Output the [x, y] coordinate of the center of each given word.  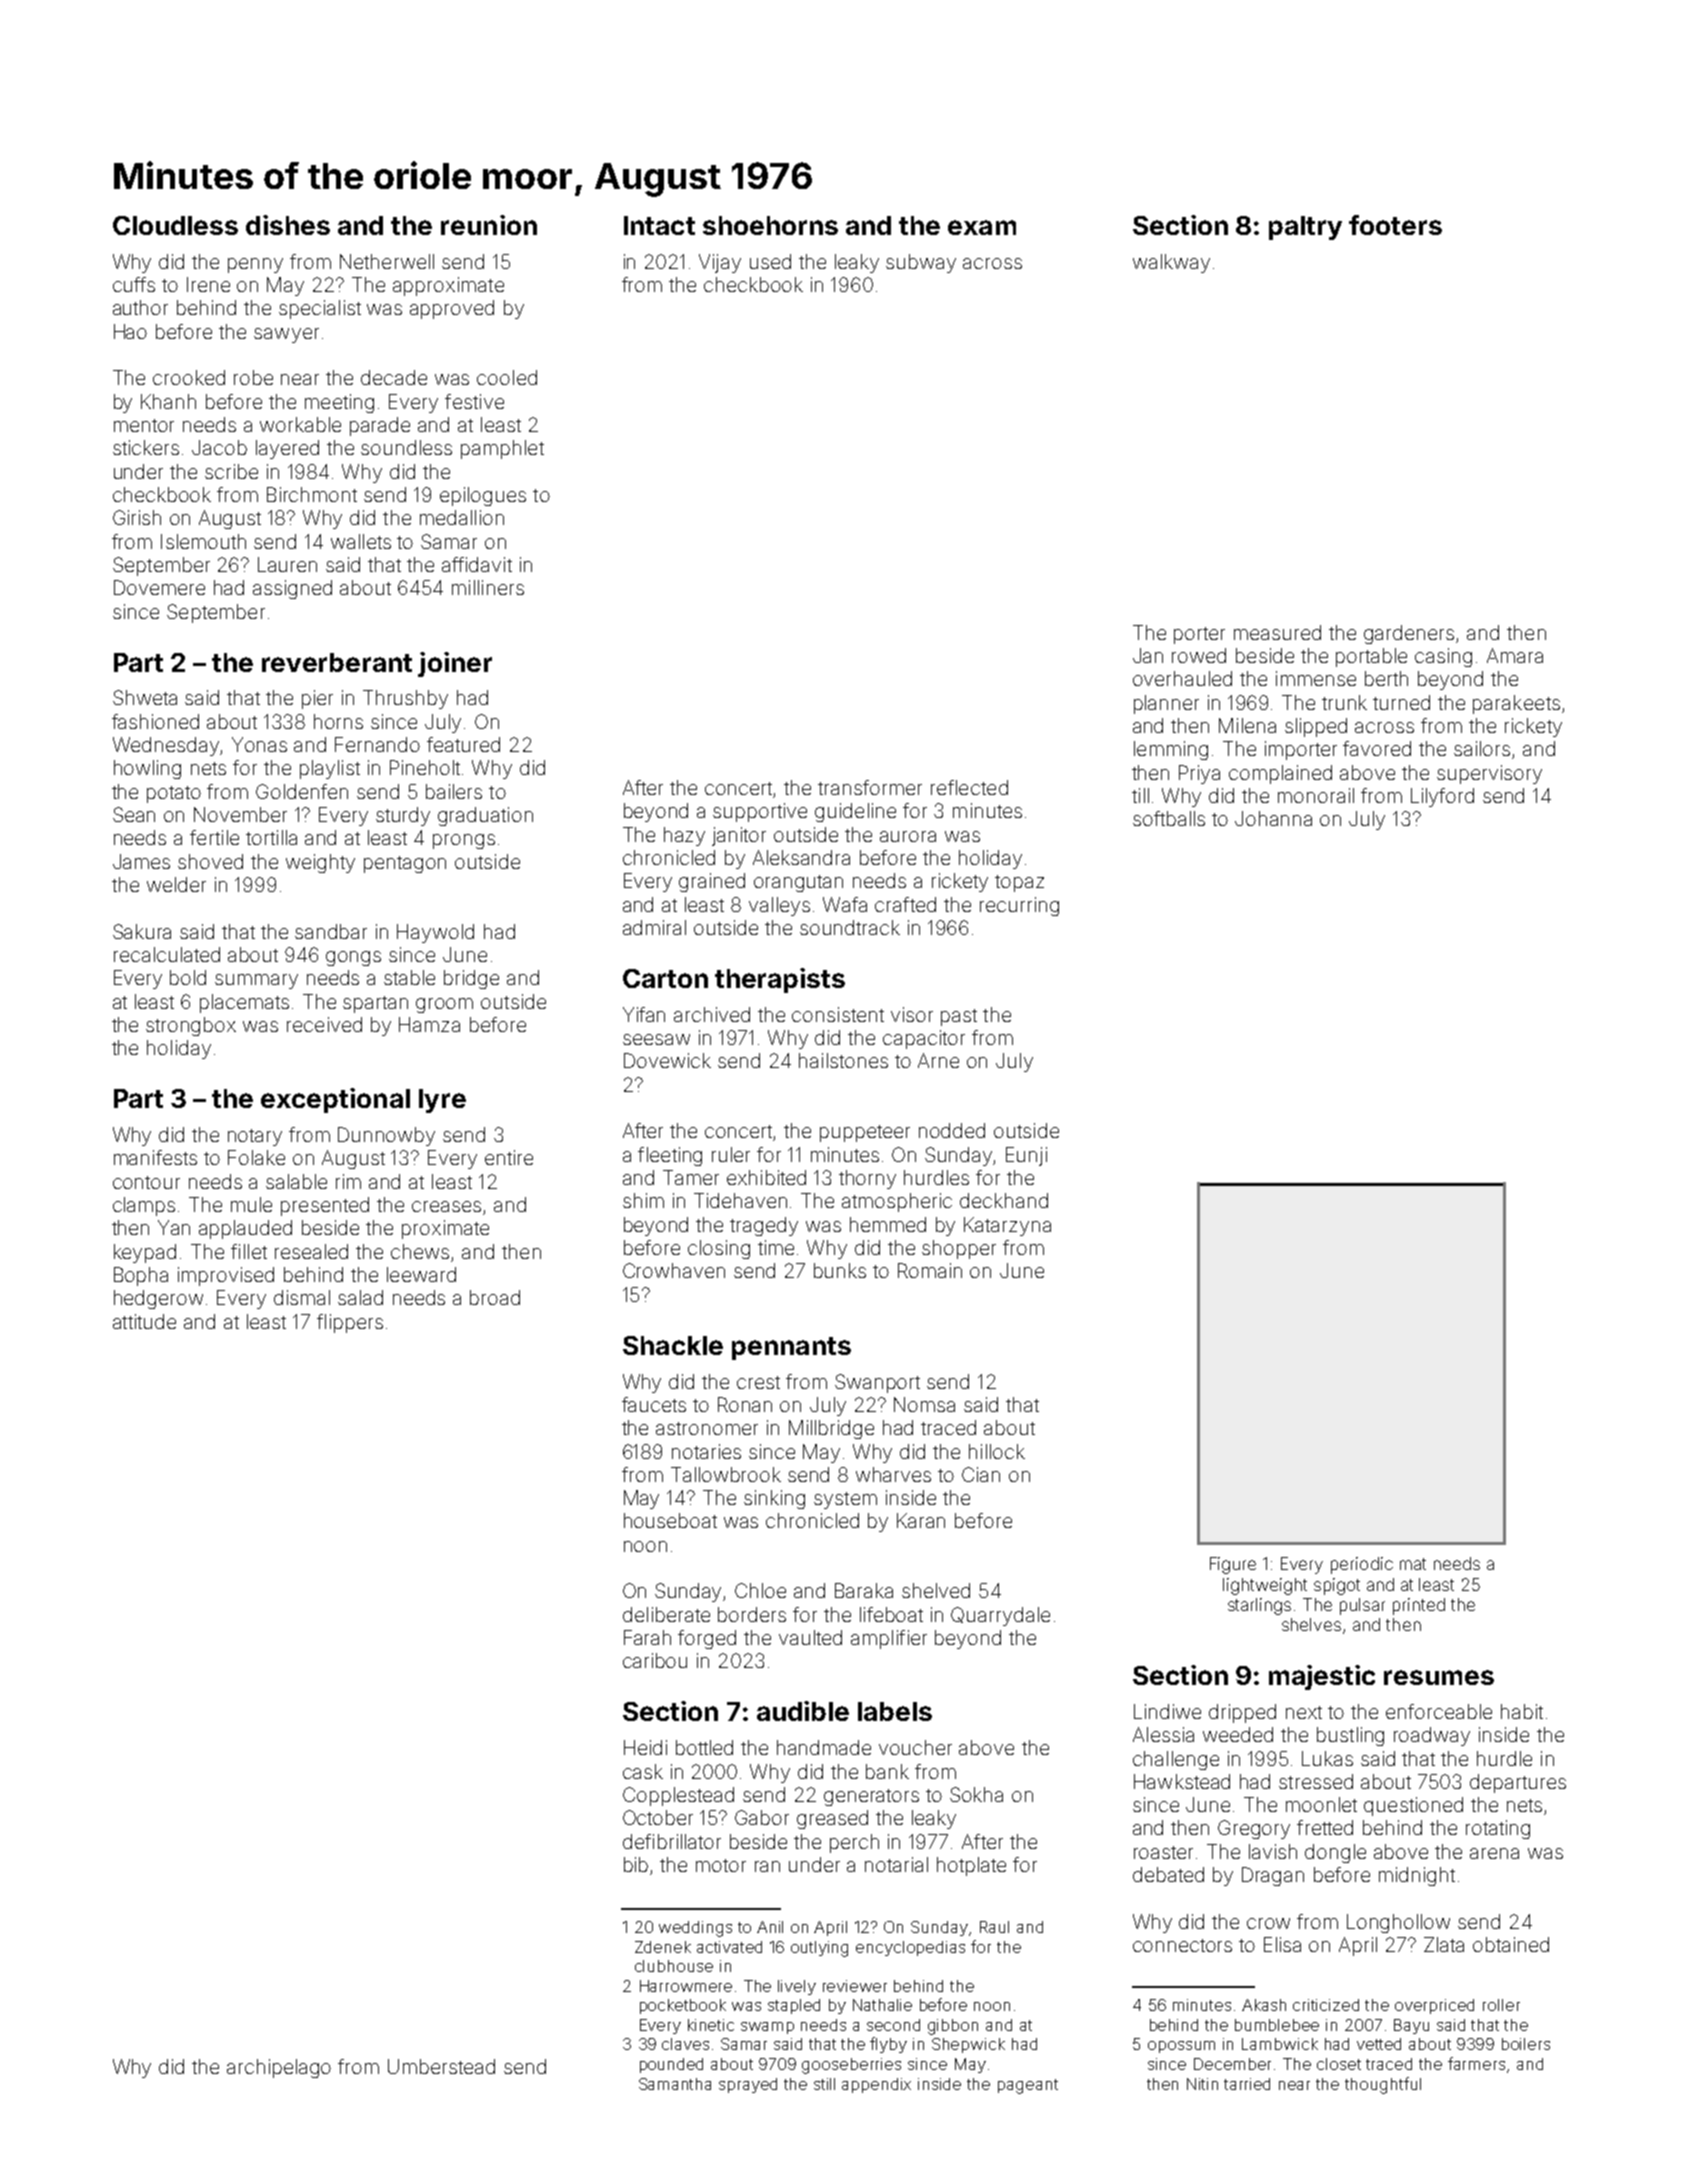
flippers [350, 1323]
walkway [1171, 263]
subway [921, 263]
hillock [997, 1451]
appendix [876, 2085]
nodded [952, 1130]
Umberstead [441, 2066]
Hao [130, 331]
